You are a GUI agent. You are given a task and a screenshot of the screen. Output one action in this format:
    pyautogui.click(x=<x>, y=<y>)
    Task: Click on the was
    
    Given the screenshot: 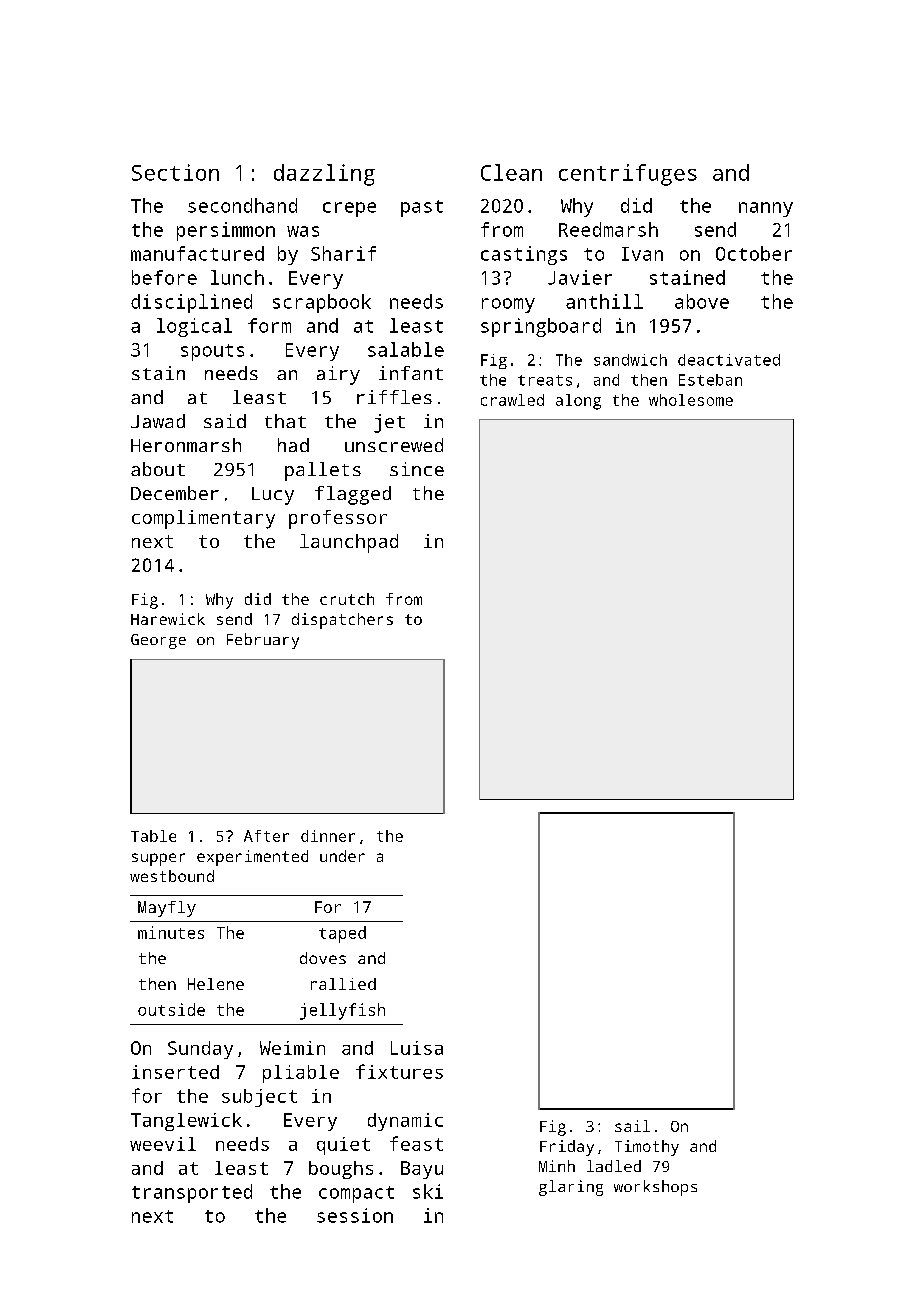 What is the action you would take?
    pyautogui.click(x=303, y=231)
